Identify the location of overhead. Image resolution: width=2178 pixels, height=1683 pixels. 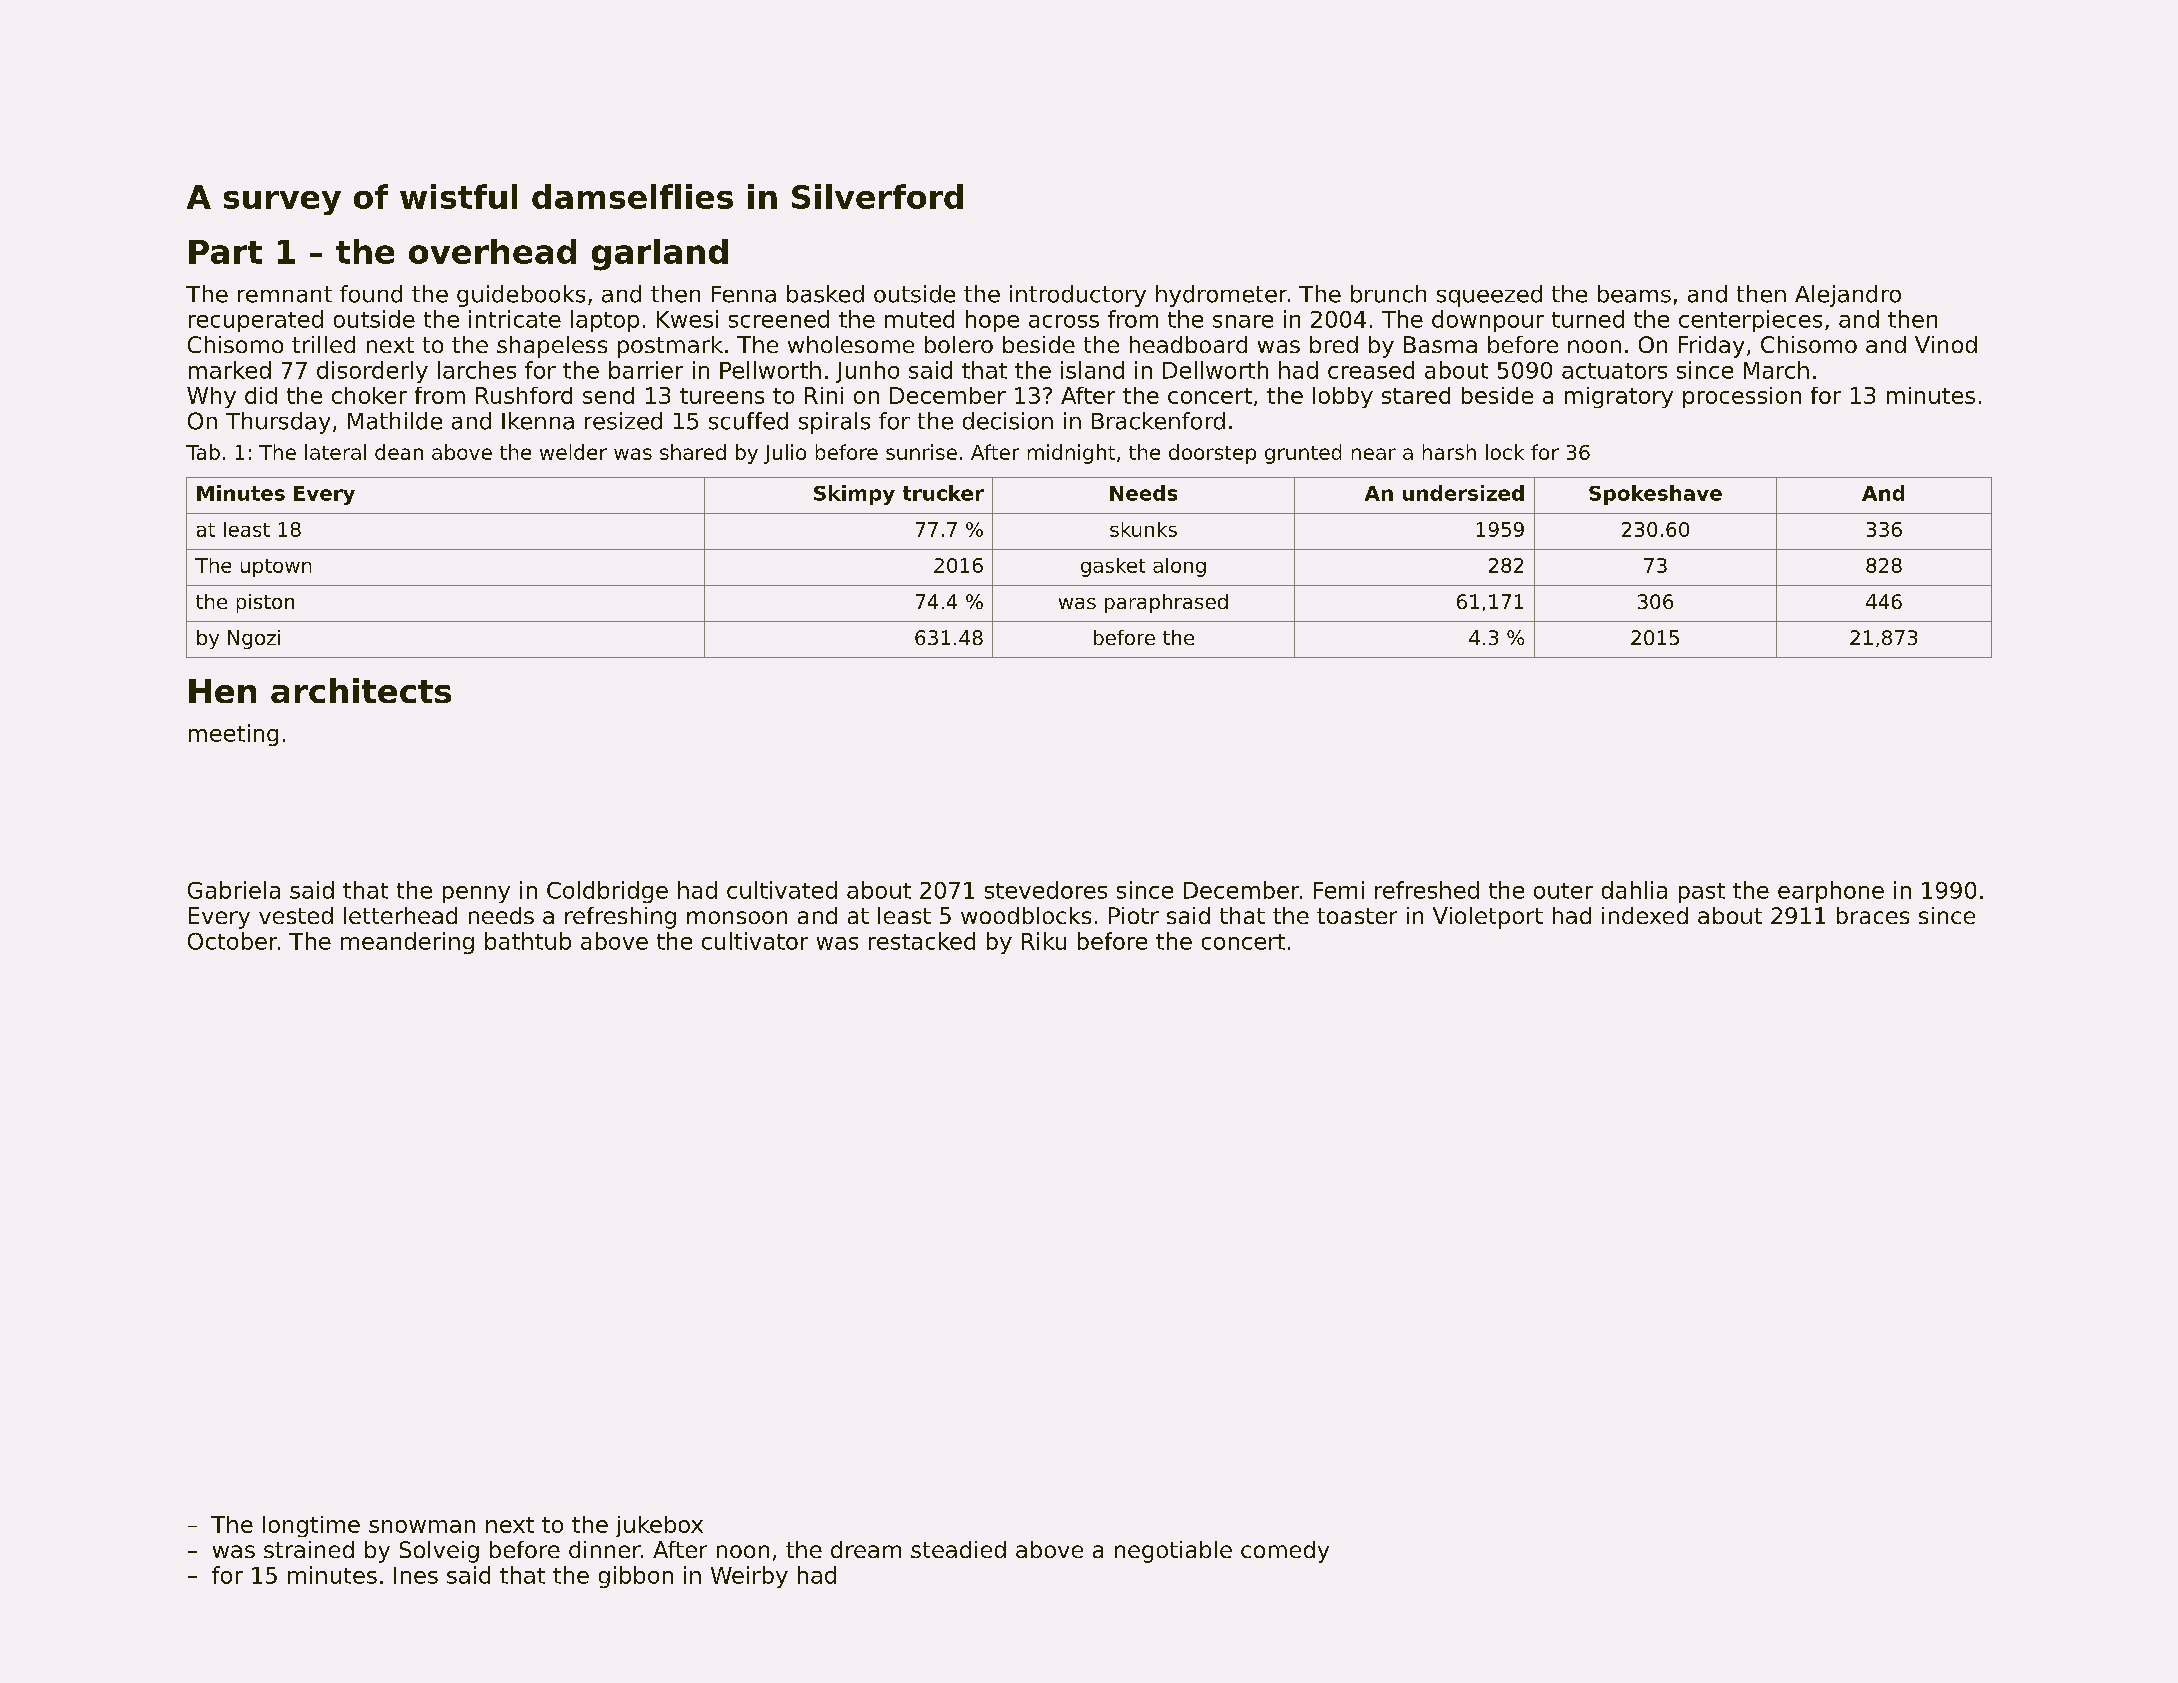
(492, 251).
